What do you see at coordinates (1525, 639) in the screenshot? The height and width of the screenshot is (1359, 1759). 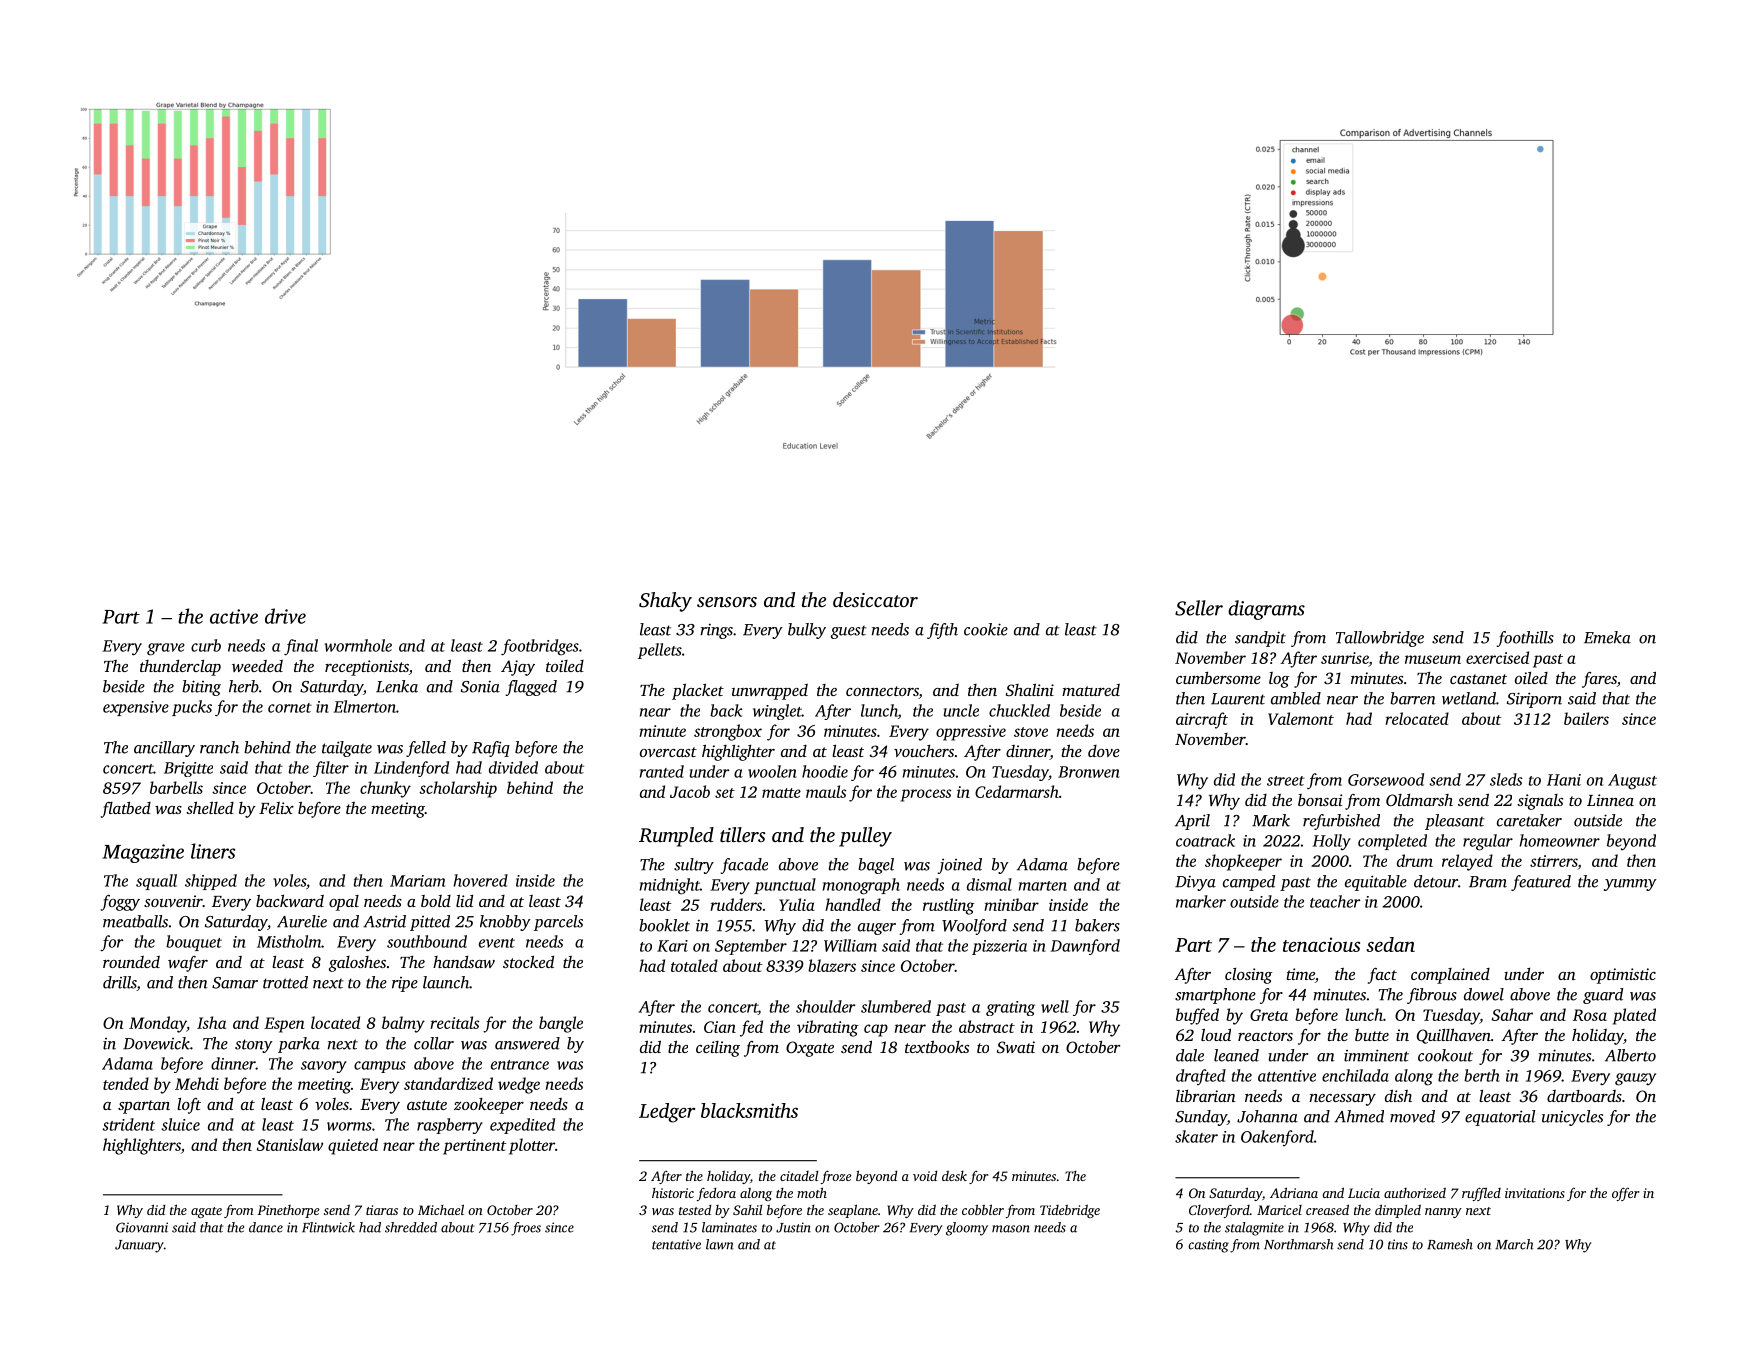 I see `foothills` at bounding box center [1525, 639].
